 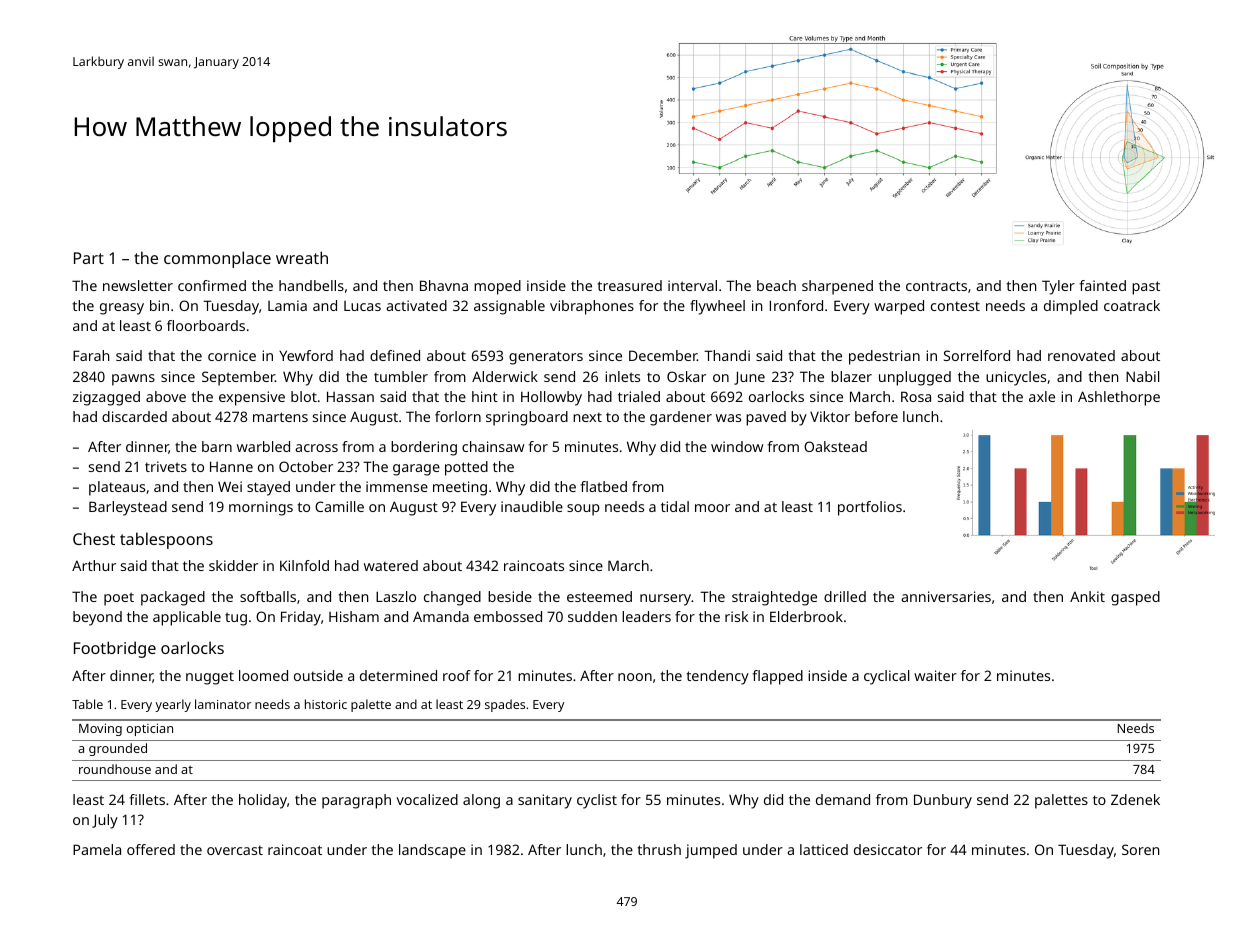 I want to click on Ashlethorpe, so click(x=1119, y=398).
